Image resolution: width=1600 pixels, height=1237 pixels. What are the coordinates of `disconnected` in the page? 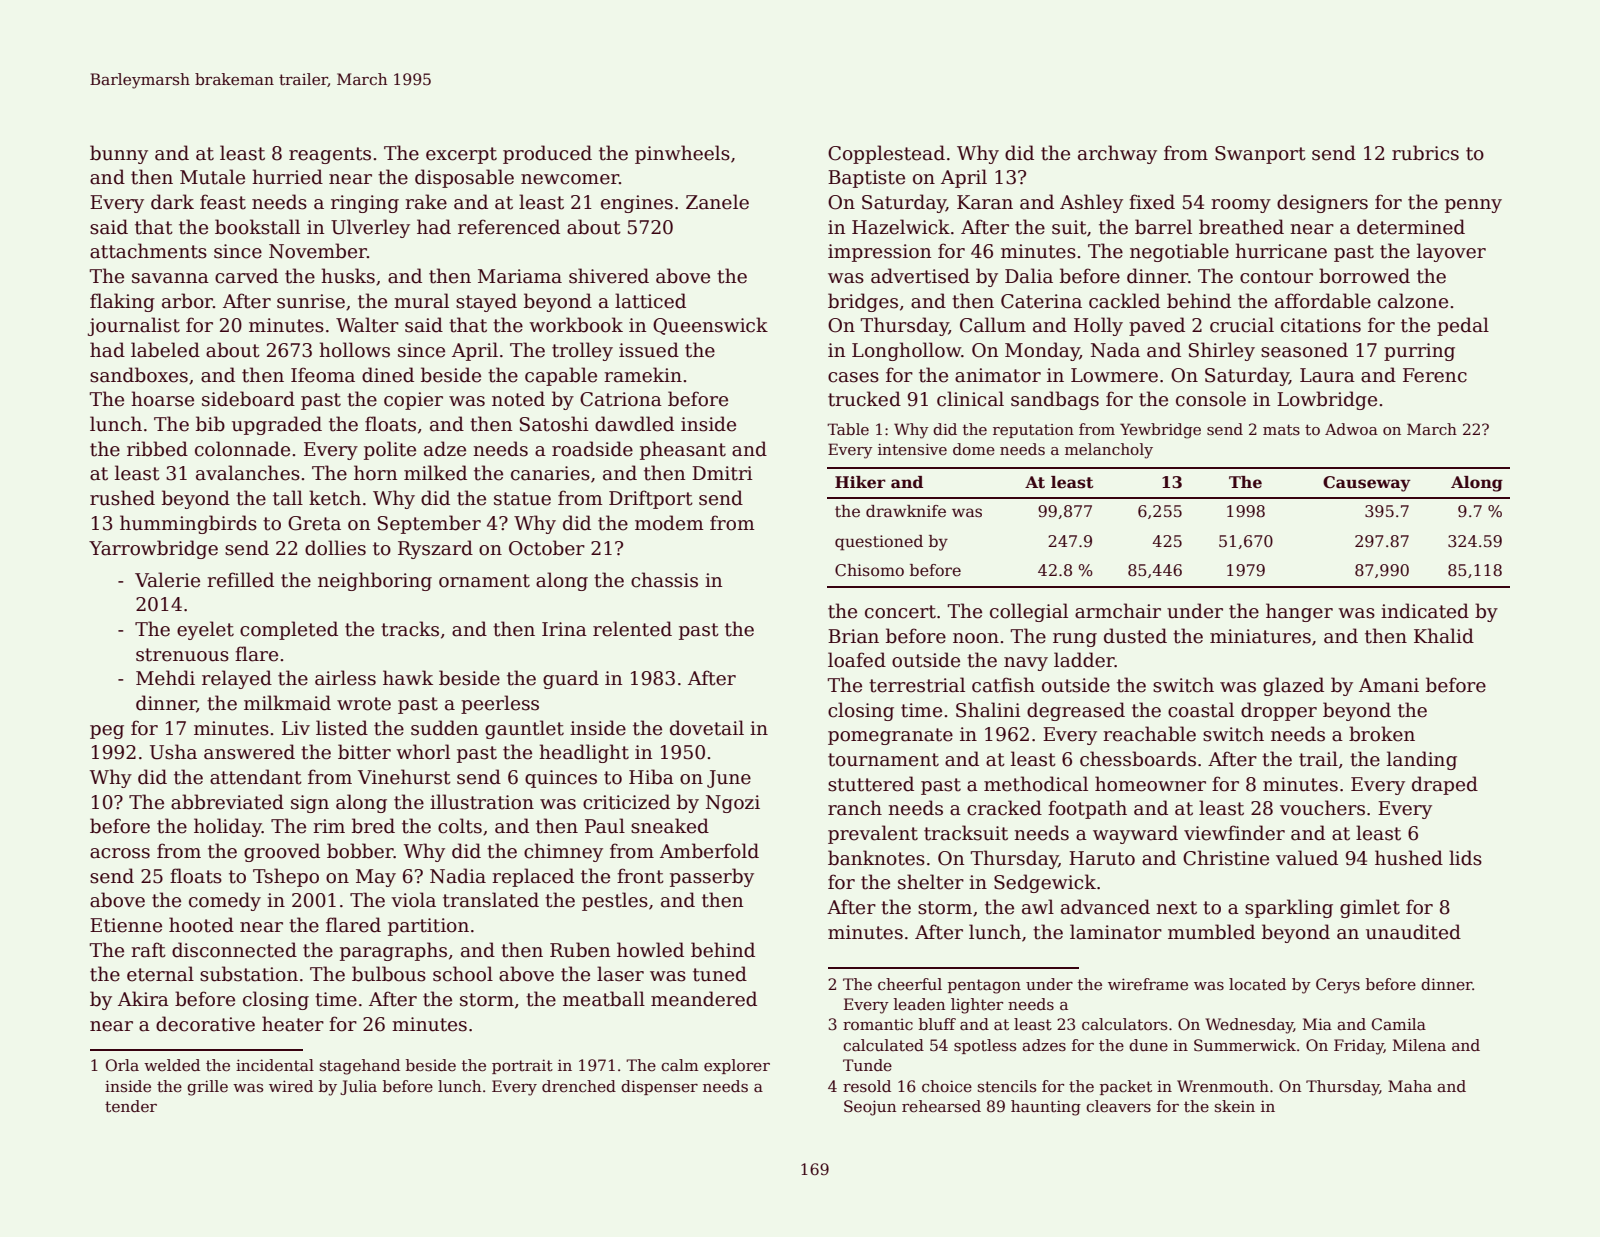 It's located at (234, 950).
